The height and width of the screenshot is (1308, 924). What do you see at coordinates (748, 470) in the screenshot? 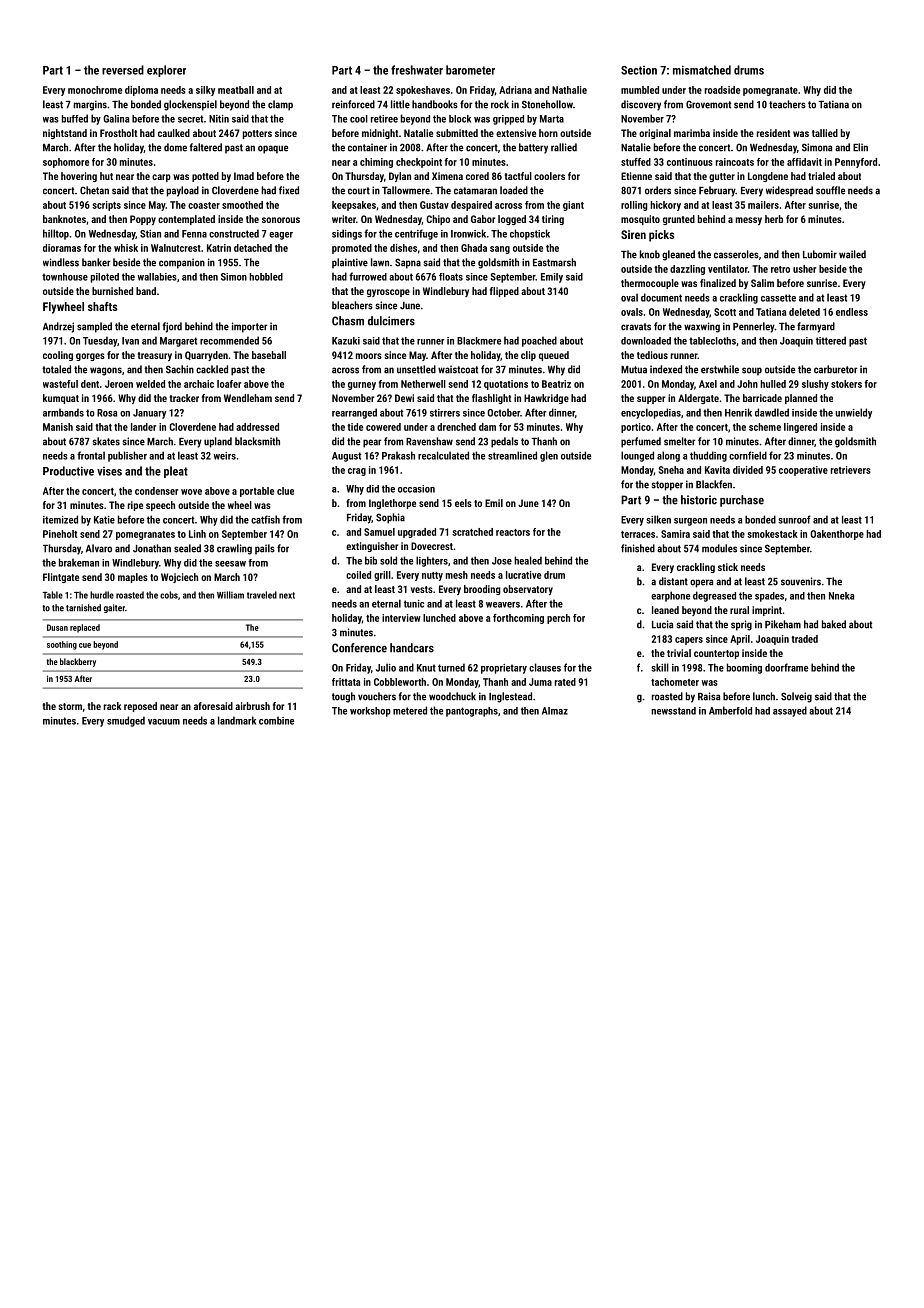
I see `divided` at bounding box center [748, 470].
